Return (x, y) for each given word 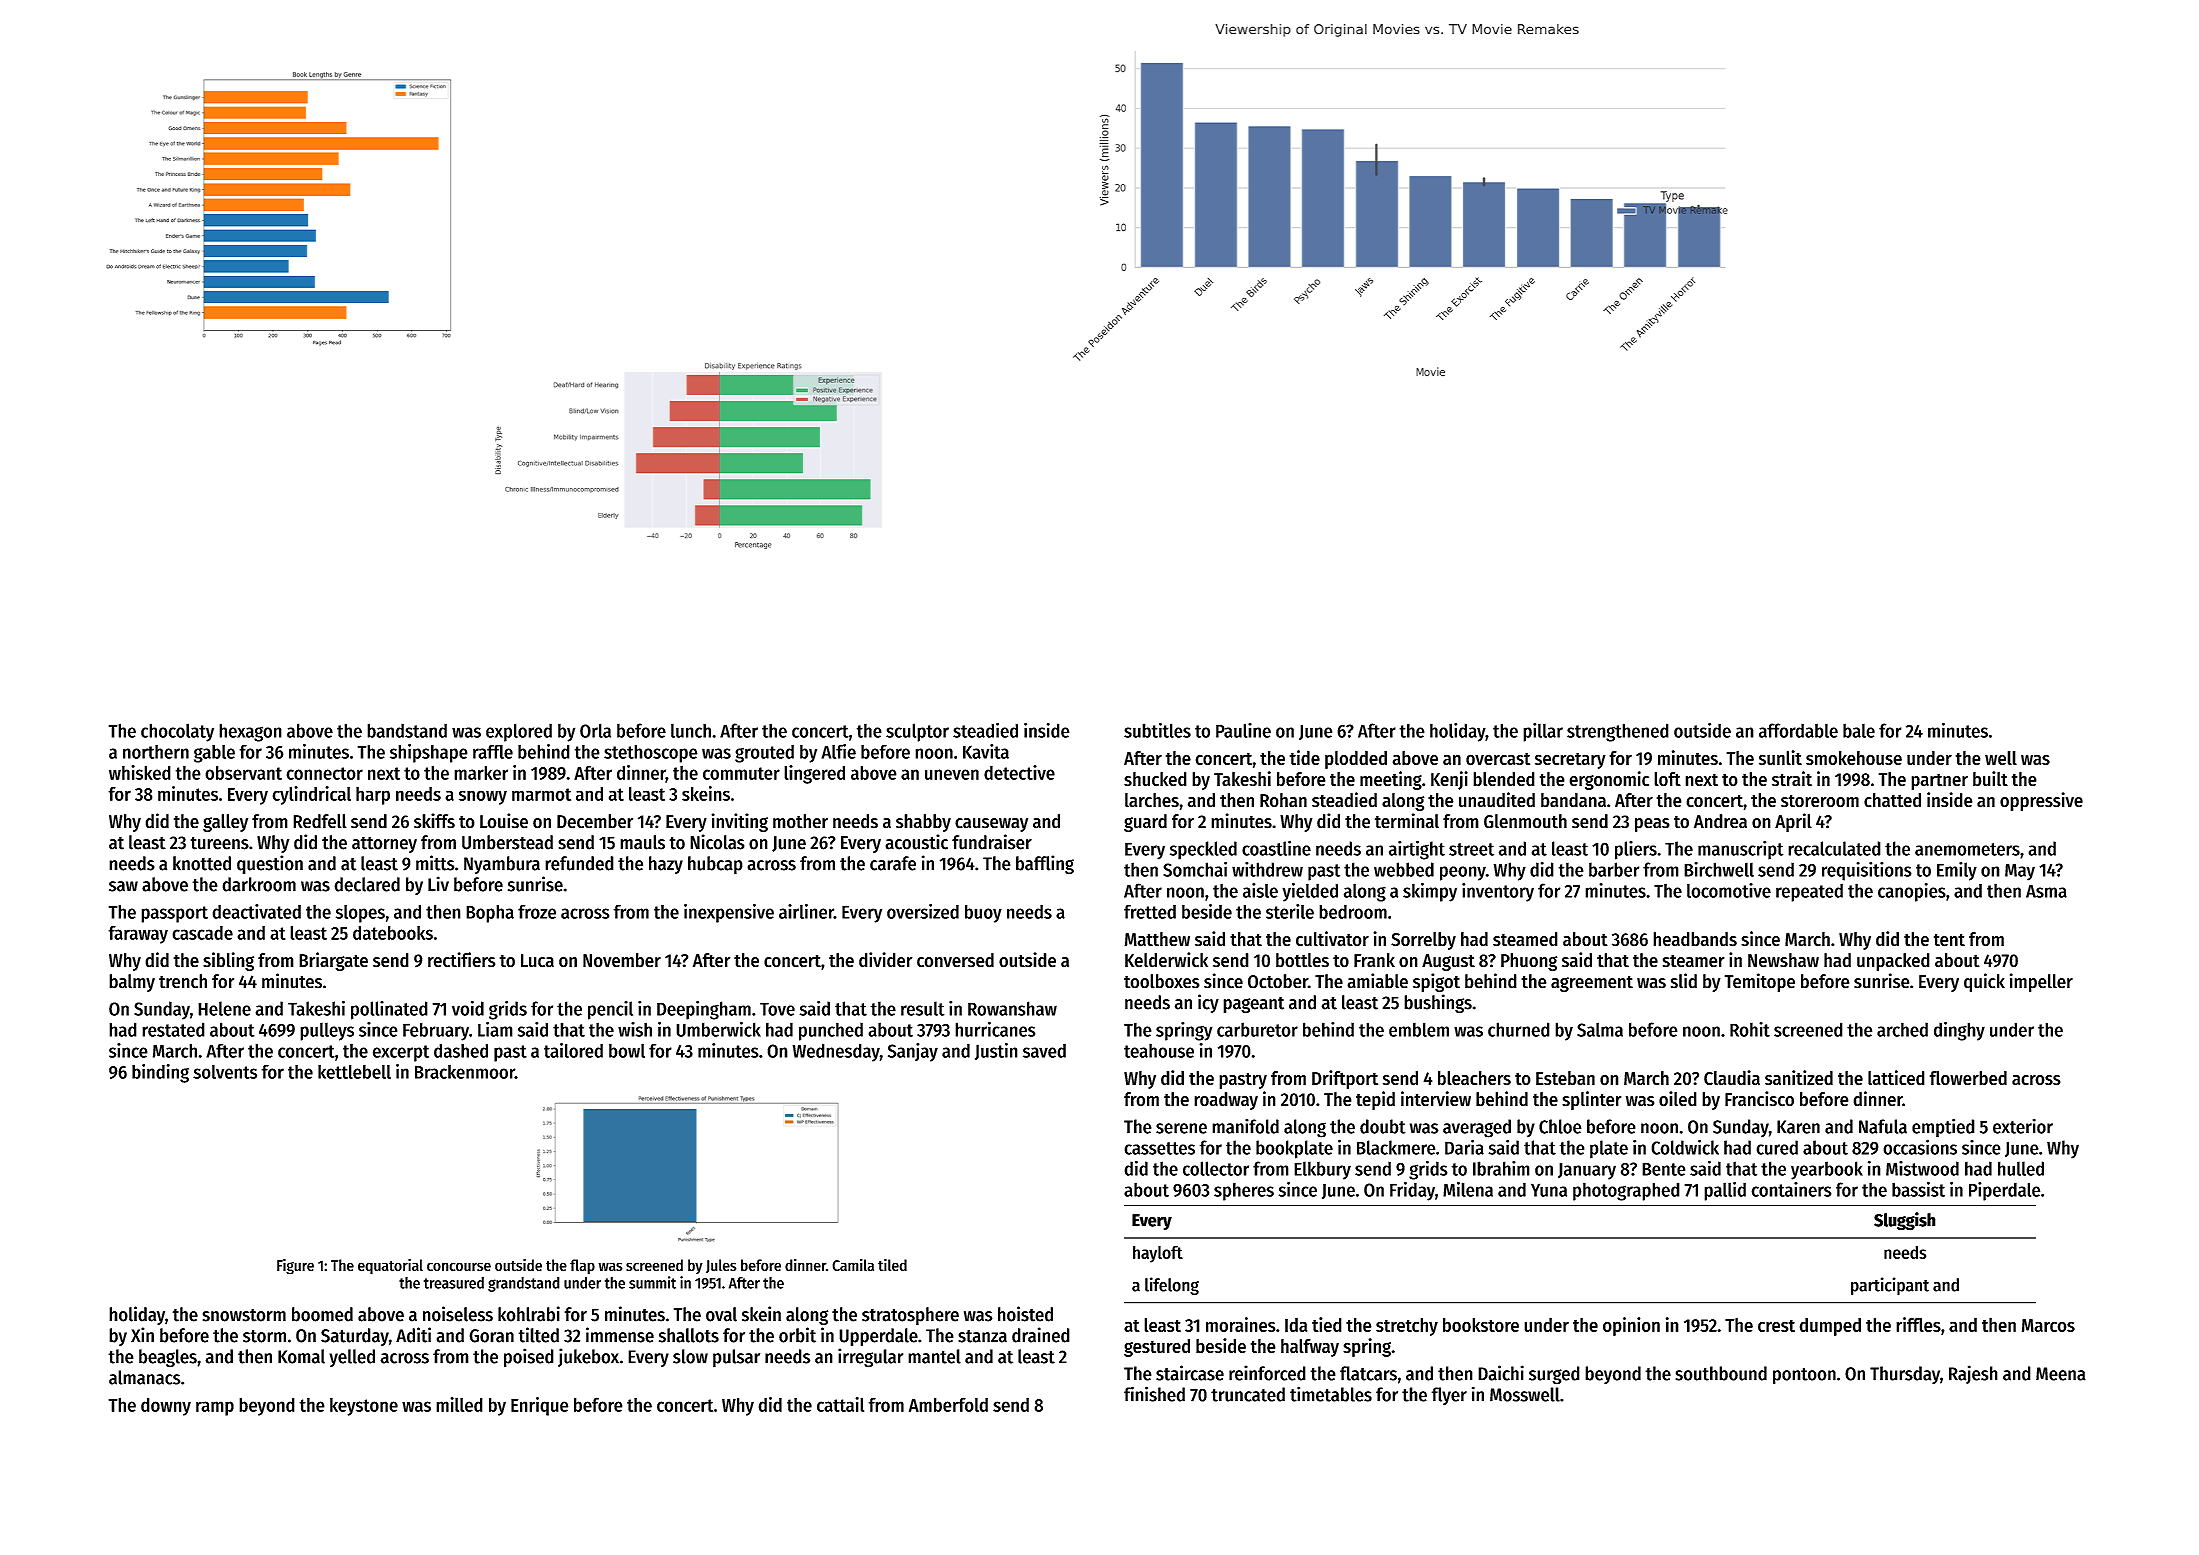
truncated (1248, 1394)
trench (183, 981)
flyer (1449, 1396)
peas (1652, 825)
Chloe (1560, 1126)
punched (831, 1031)
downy (166, 1406)
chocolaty (177, 732)
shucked (1155, 779)
